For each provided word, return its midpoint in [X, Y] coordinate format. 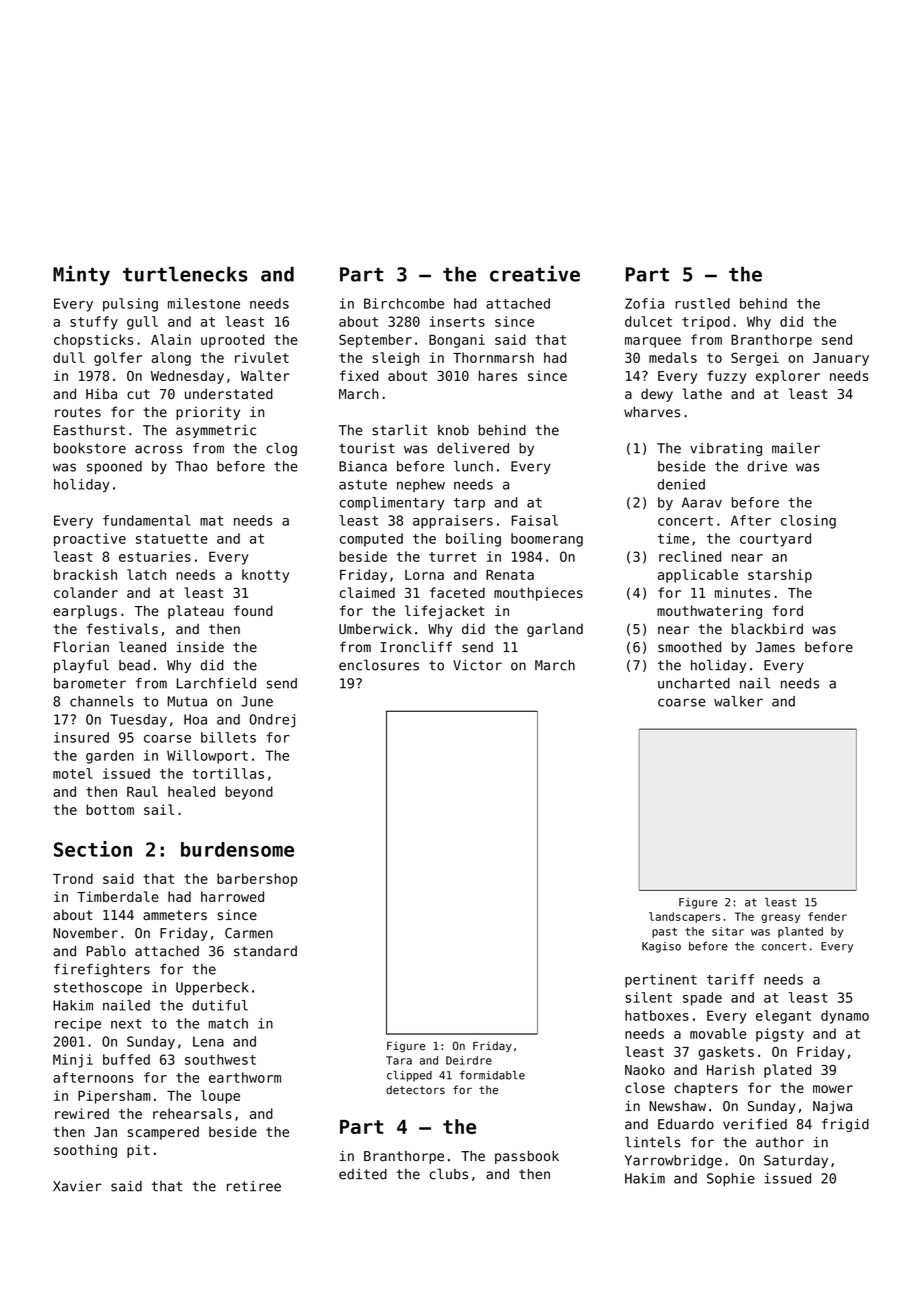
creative [535, 273]
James [775, 647]
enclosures [379, 665]
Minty [81, 275]
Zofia [644, 303]
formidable [492, 1075]
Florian [81, 647]
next [126, 1024]
